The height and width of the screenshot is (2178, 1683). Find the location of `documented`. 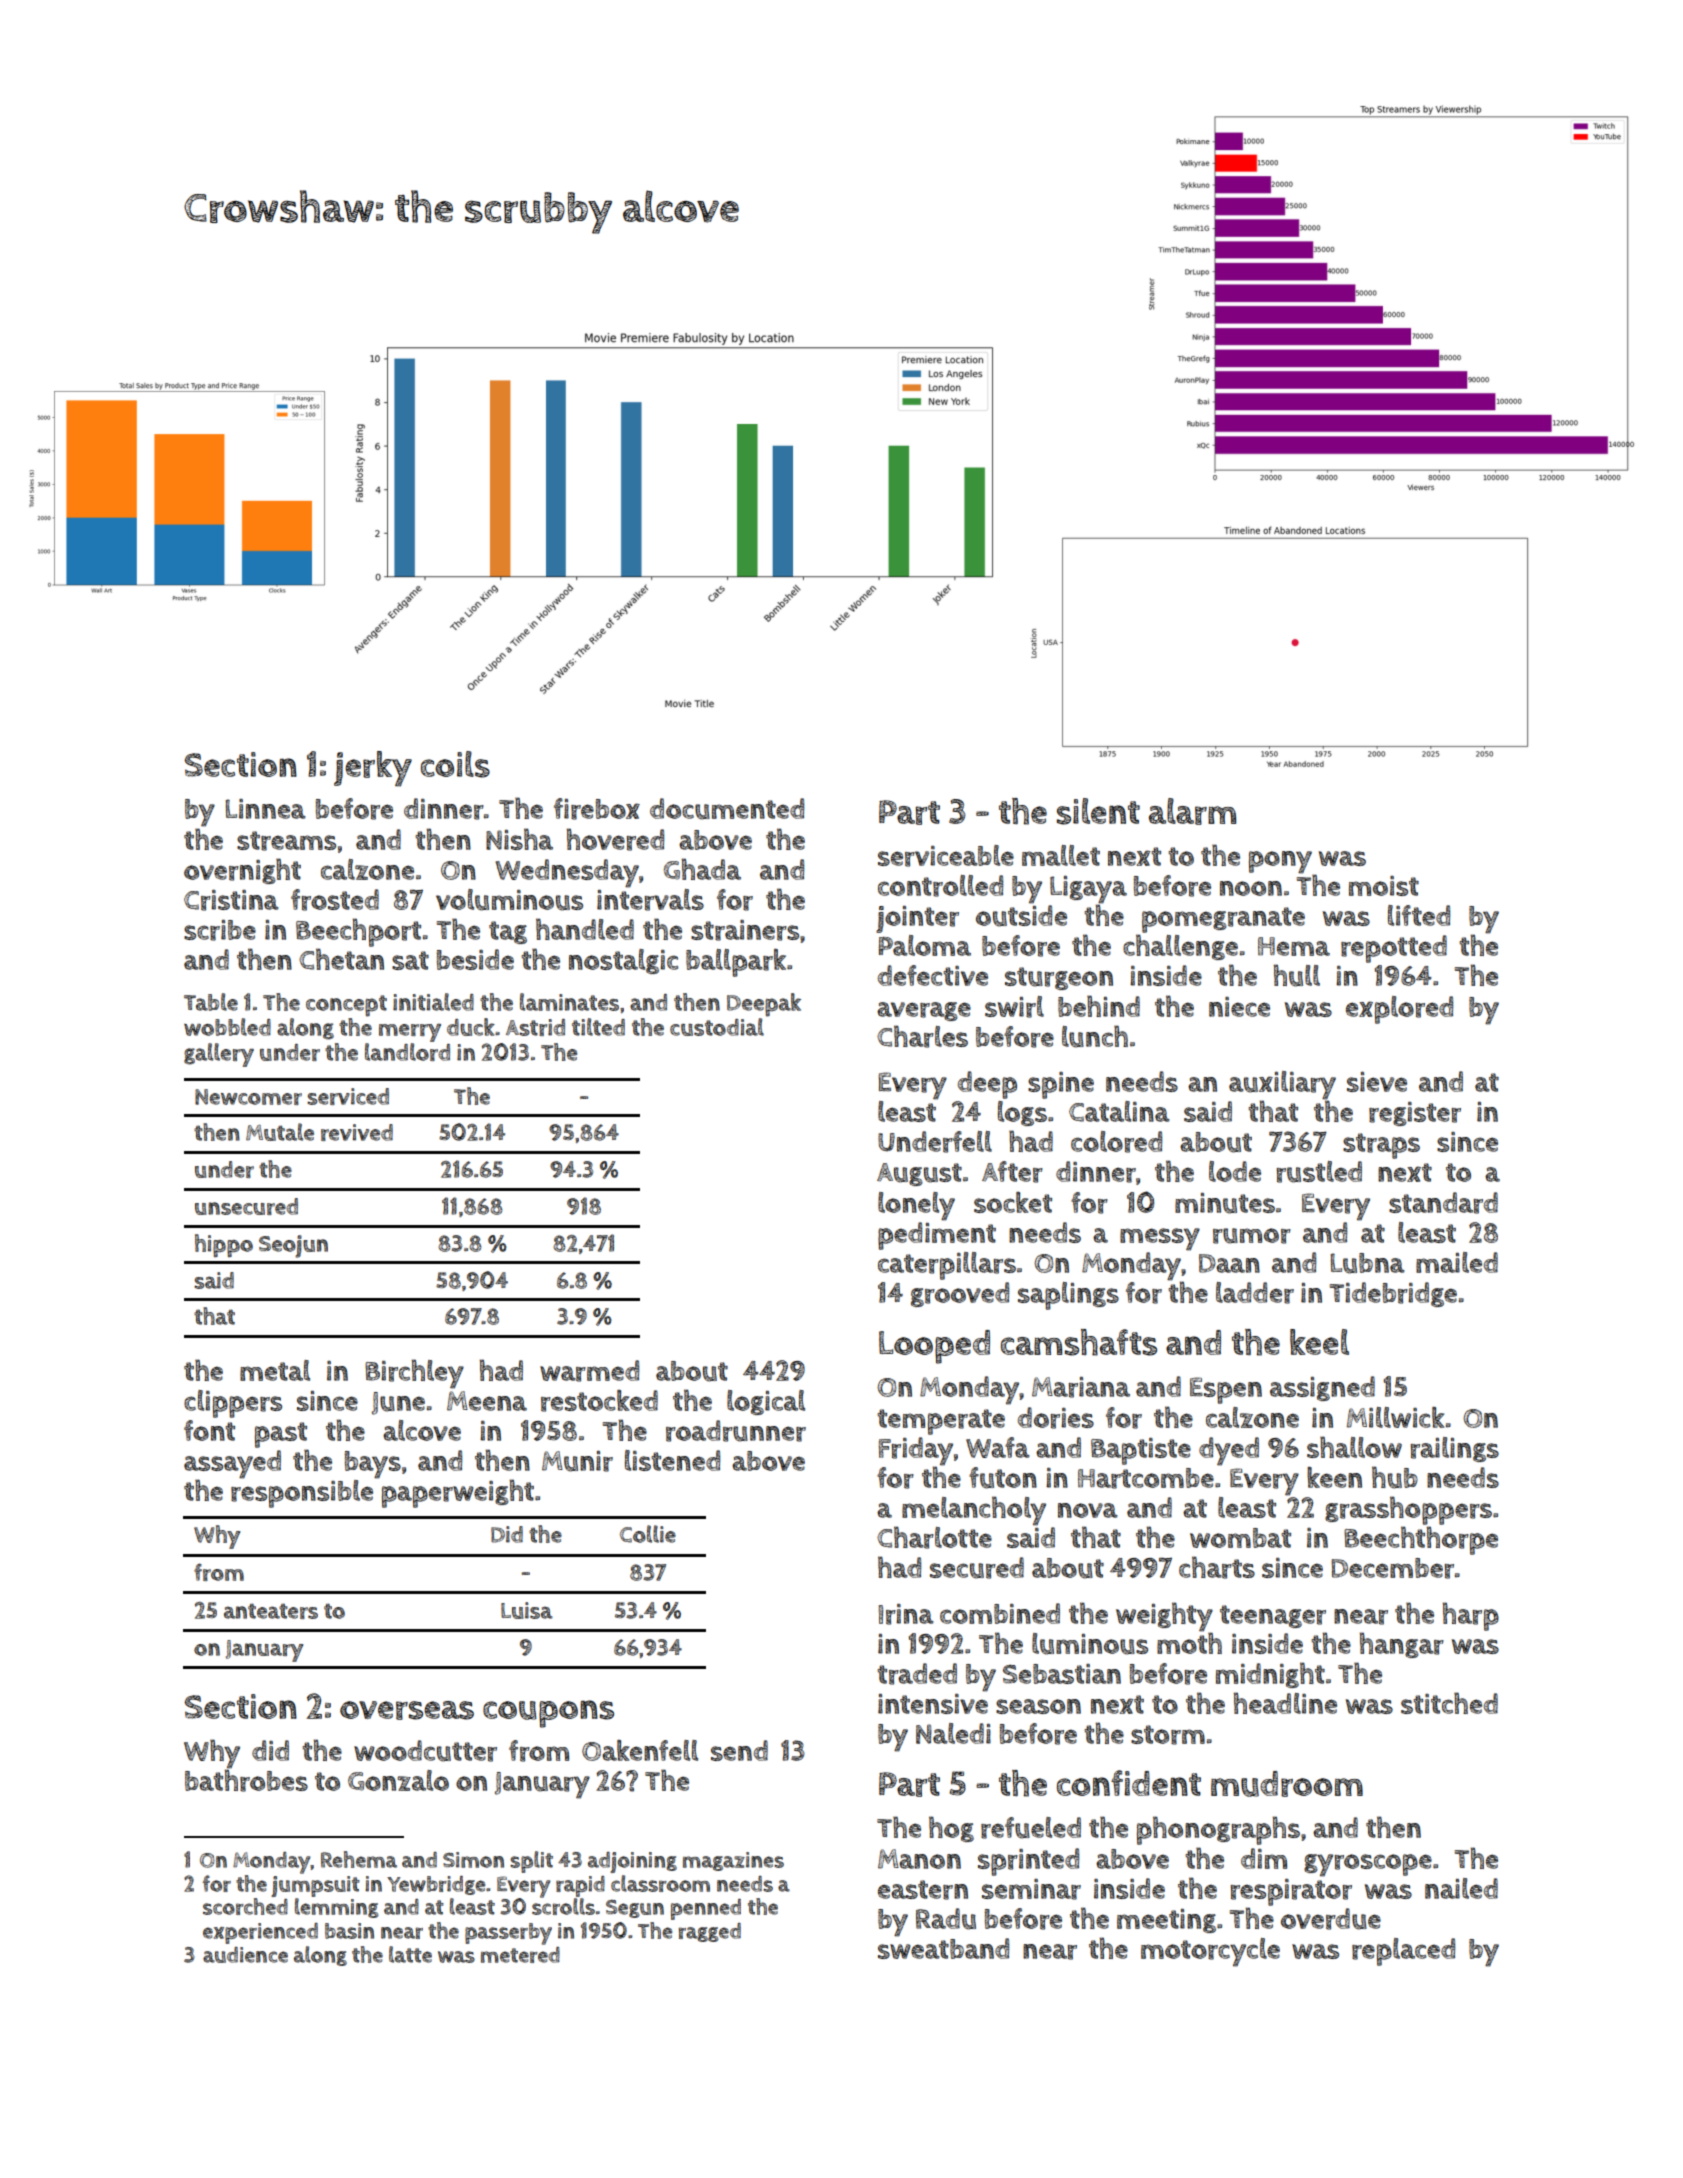

documented is located at coordinates (727, 809).
